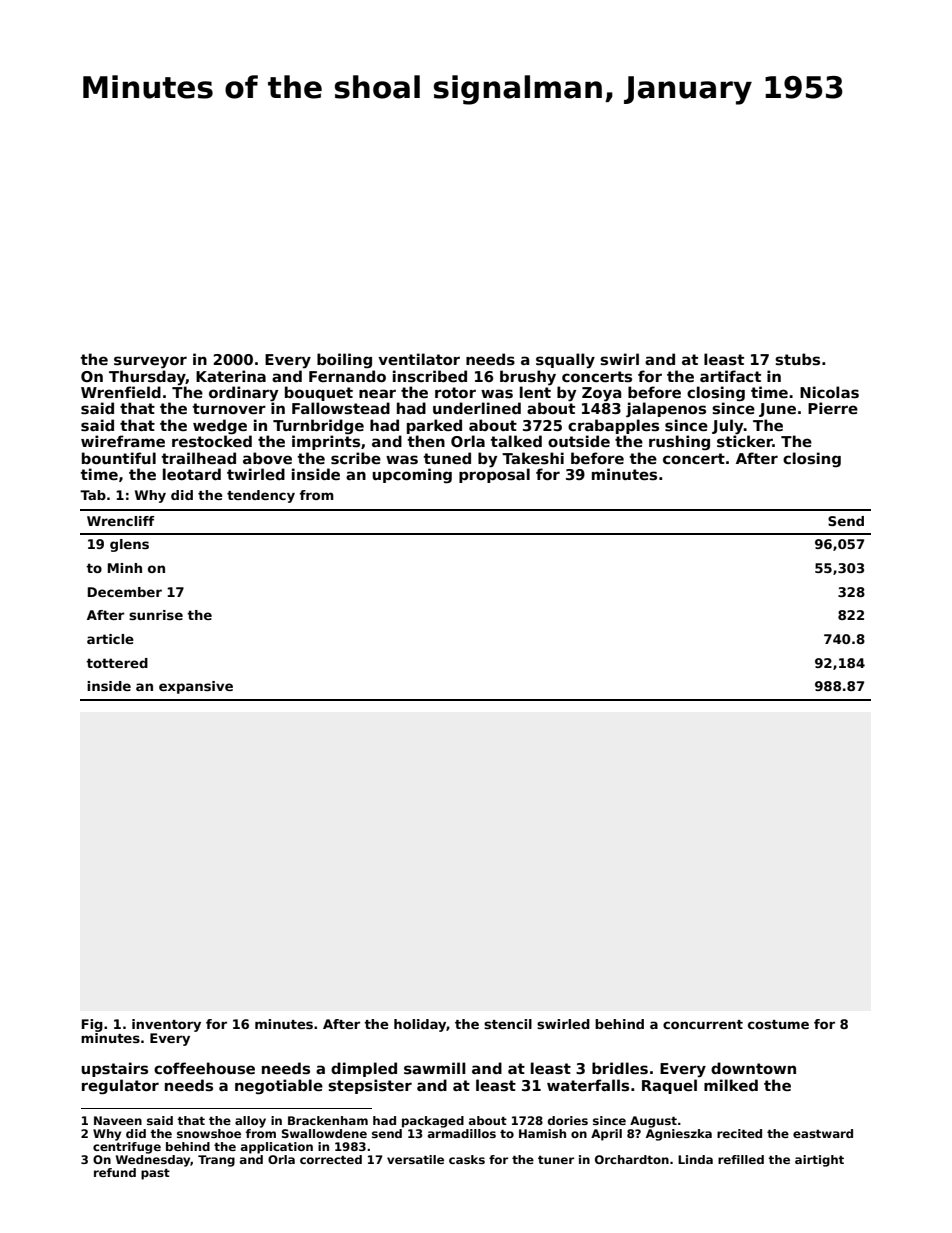 The height and width of the screenshot is (1233, 952). What do you see at coordinates (778, 1024) in the screenshot?
I see `costume` at bounding box center [778, 1024].
